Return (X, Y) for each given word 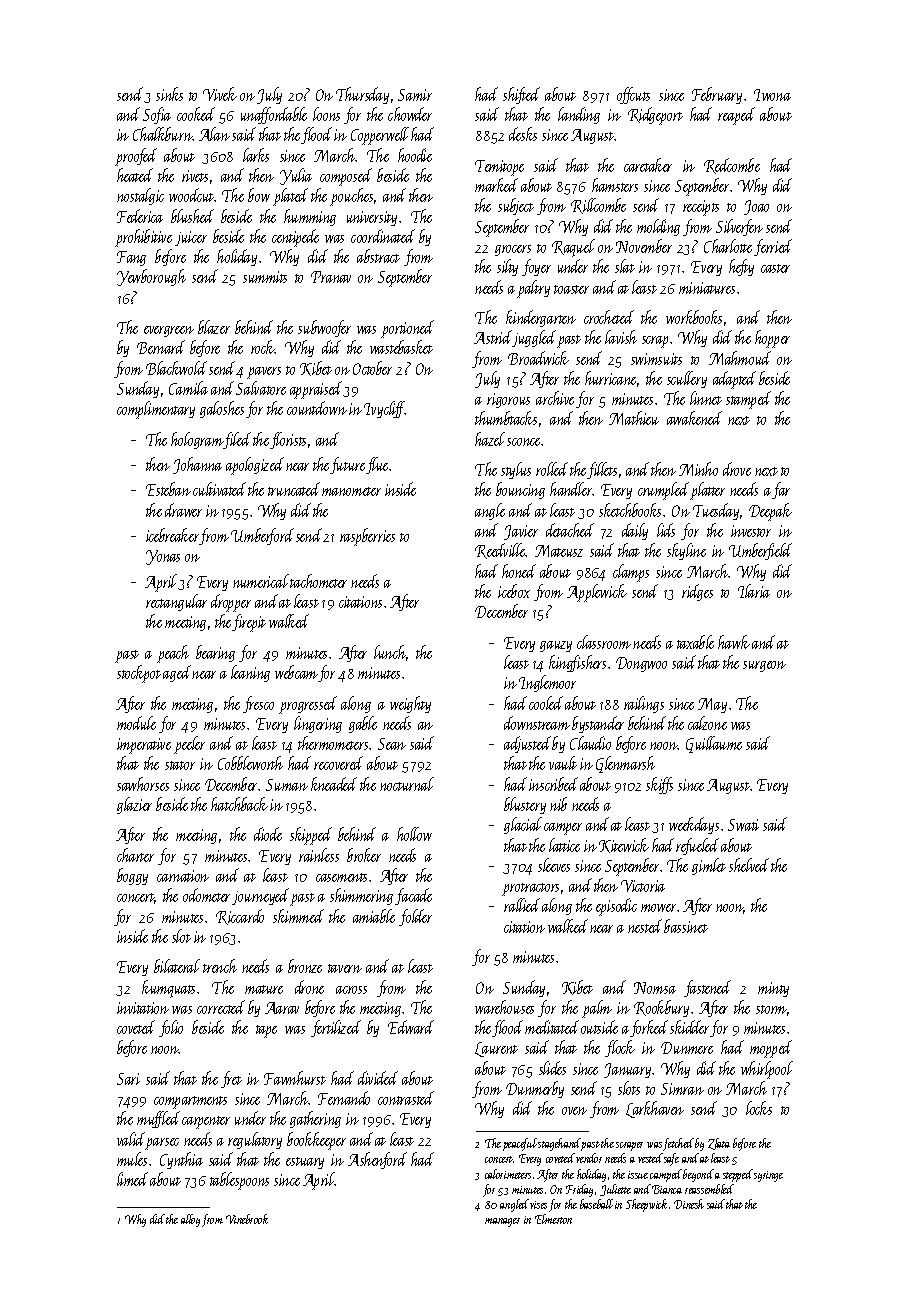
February (717, 95)
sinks (169, 94)
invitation (143, 1008)
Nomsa (655, 988)
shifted (521, 95)
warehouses (504, 1007)
